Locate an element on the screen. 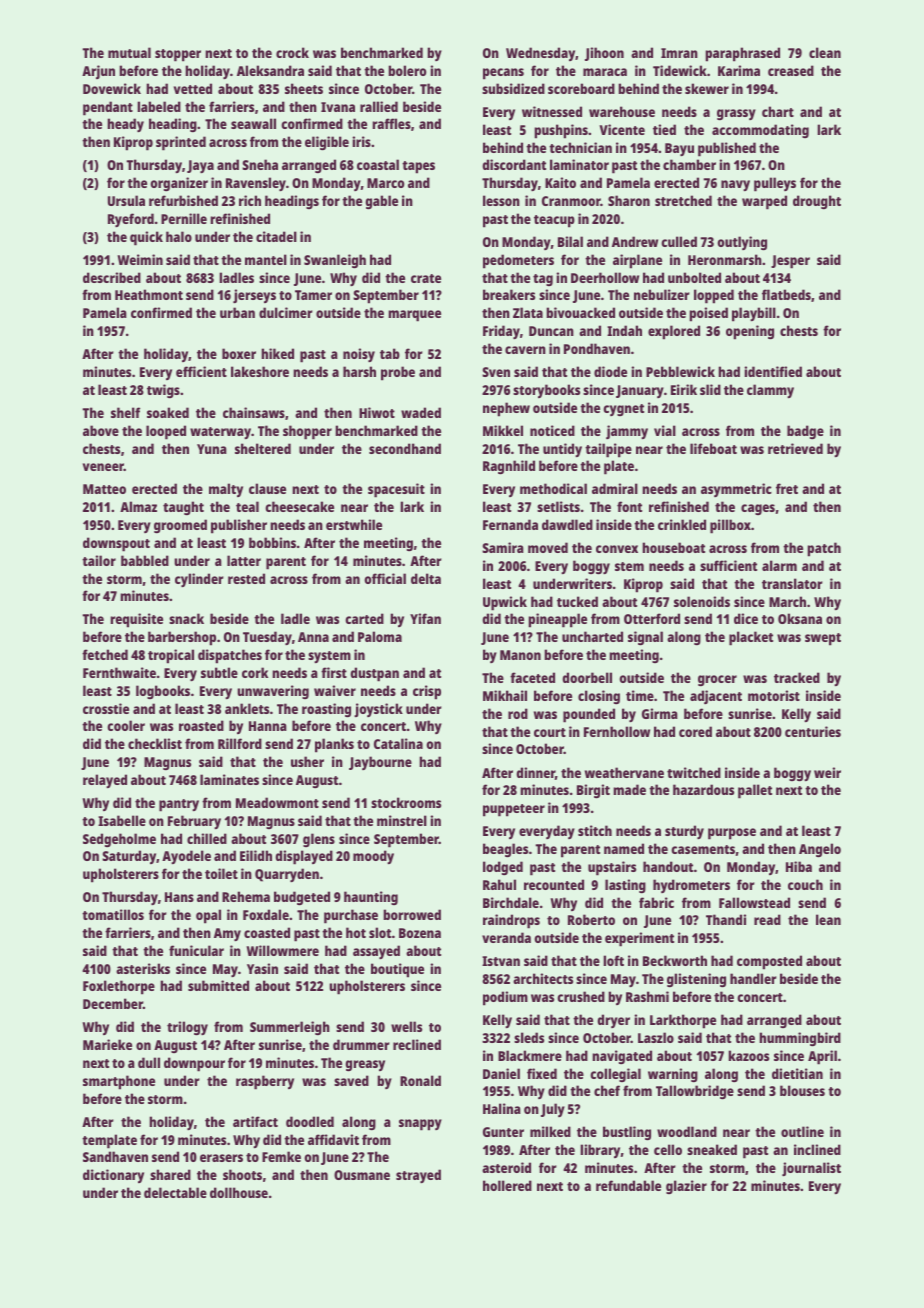 The width and height of the screenshot is (924, 1308). Dovewick is located at coordinates (112, 88).
